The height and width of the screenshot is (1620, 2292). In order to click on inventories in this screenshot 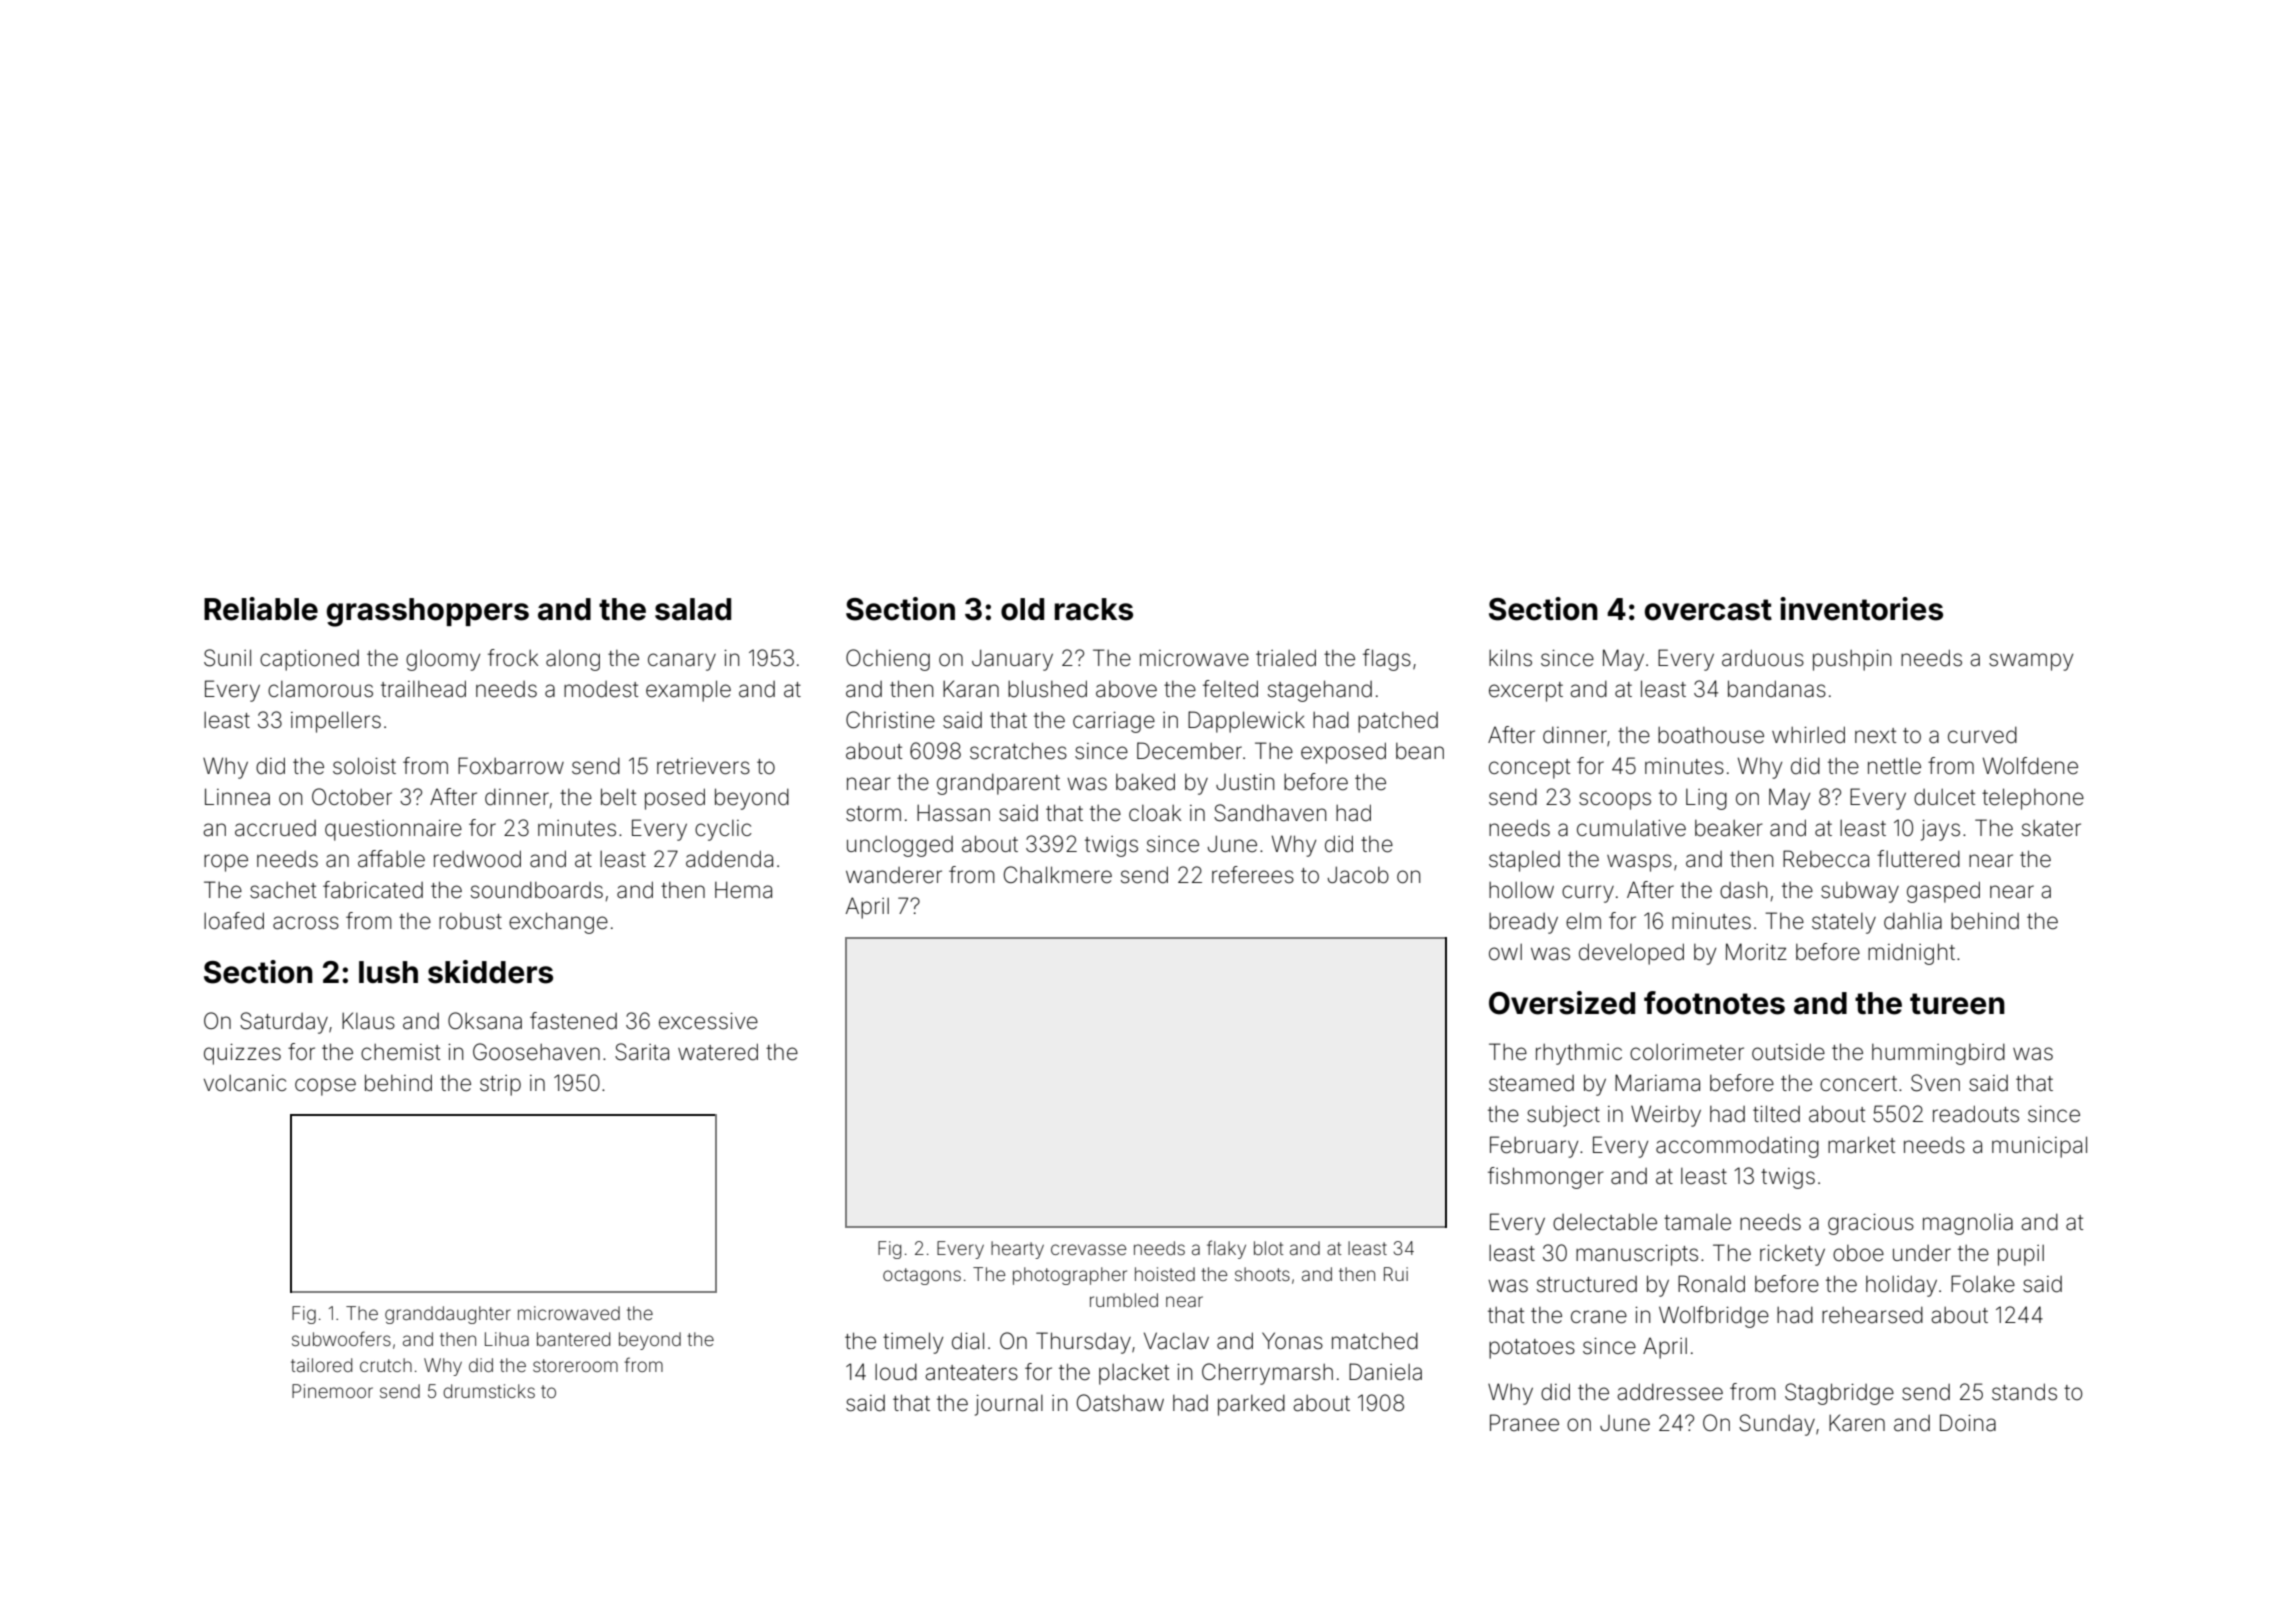, I will do `click(1861, 609)`.
